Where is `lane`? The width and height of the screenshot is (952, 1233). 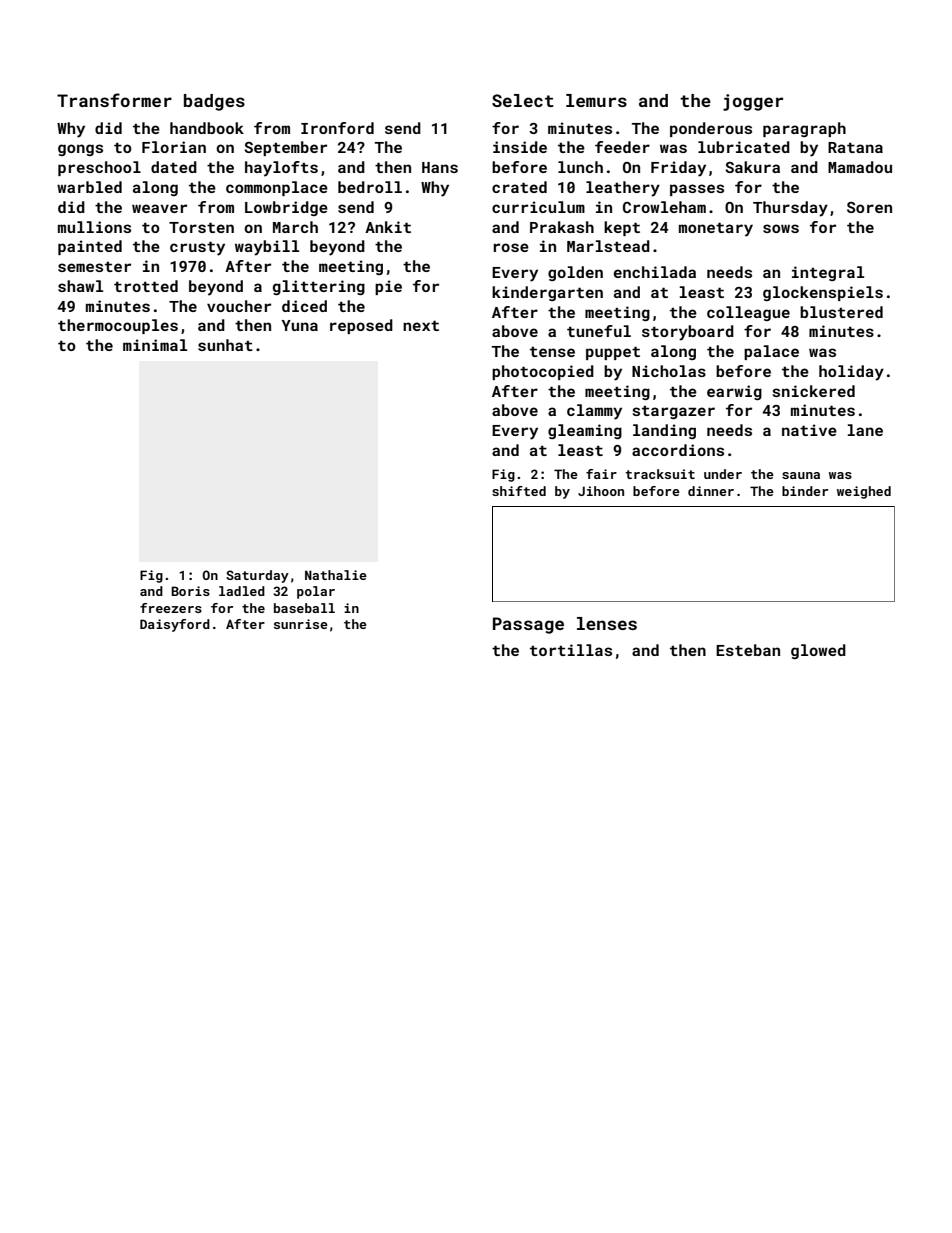 lane is located at coordinates (865, 430).
